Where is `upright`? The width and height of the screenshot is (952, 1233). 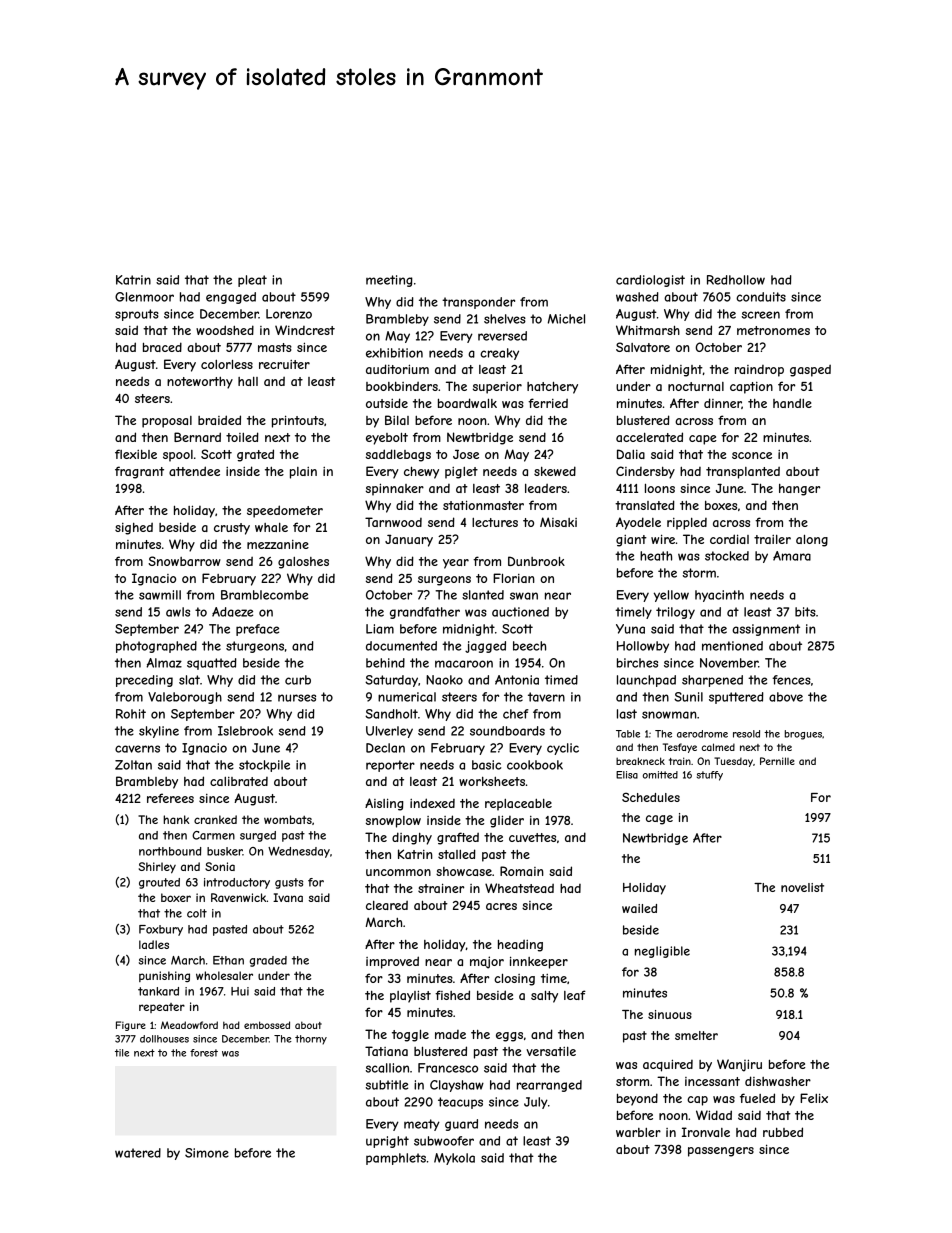
upright is located at coordinates (387, 1142).
